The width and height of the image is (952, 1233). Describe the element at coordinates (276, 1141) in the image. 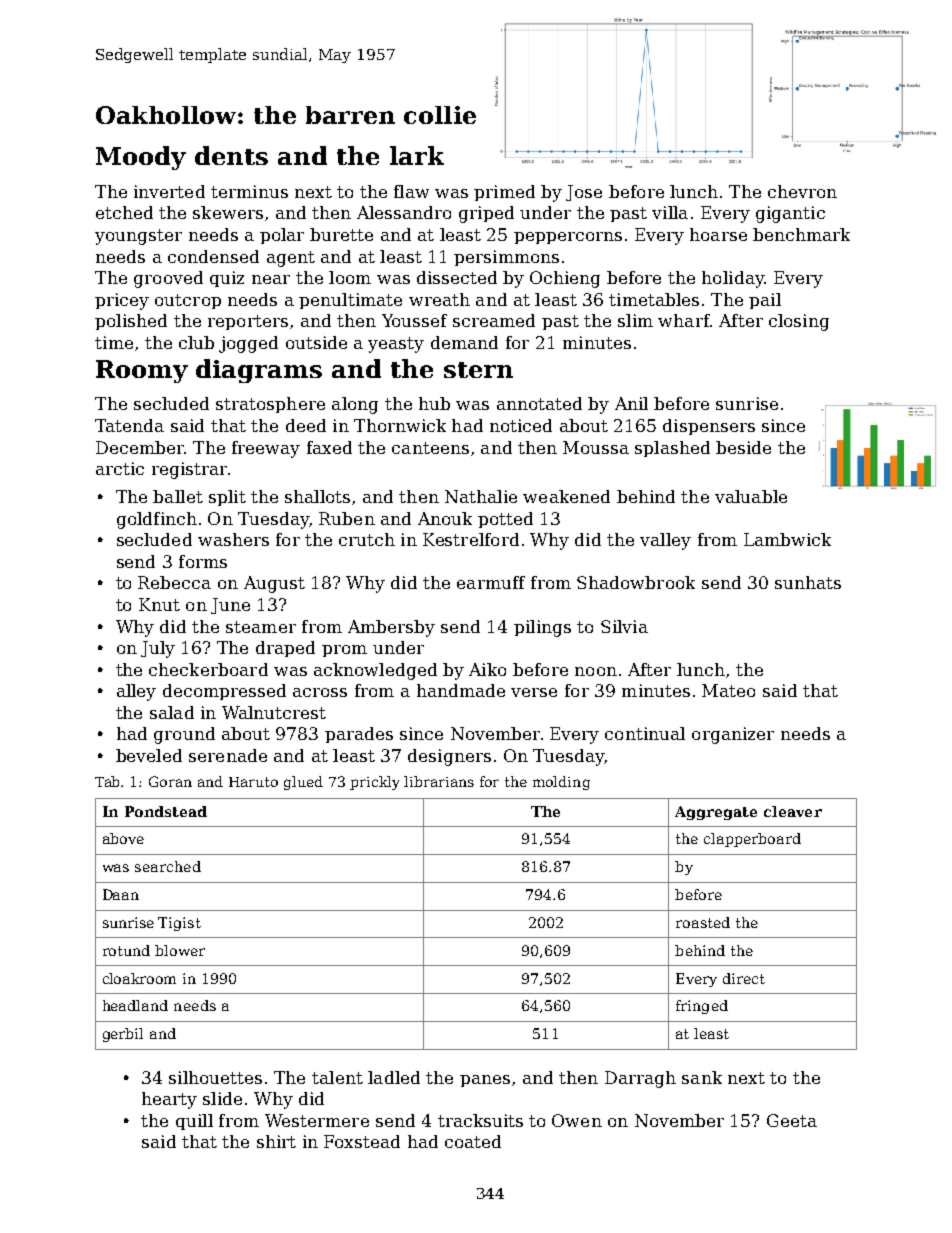

I see `shirt` at that location.
